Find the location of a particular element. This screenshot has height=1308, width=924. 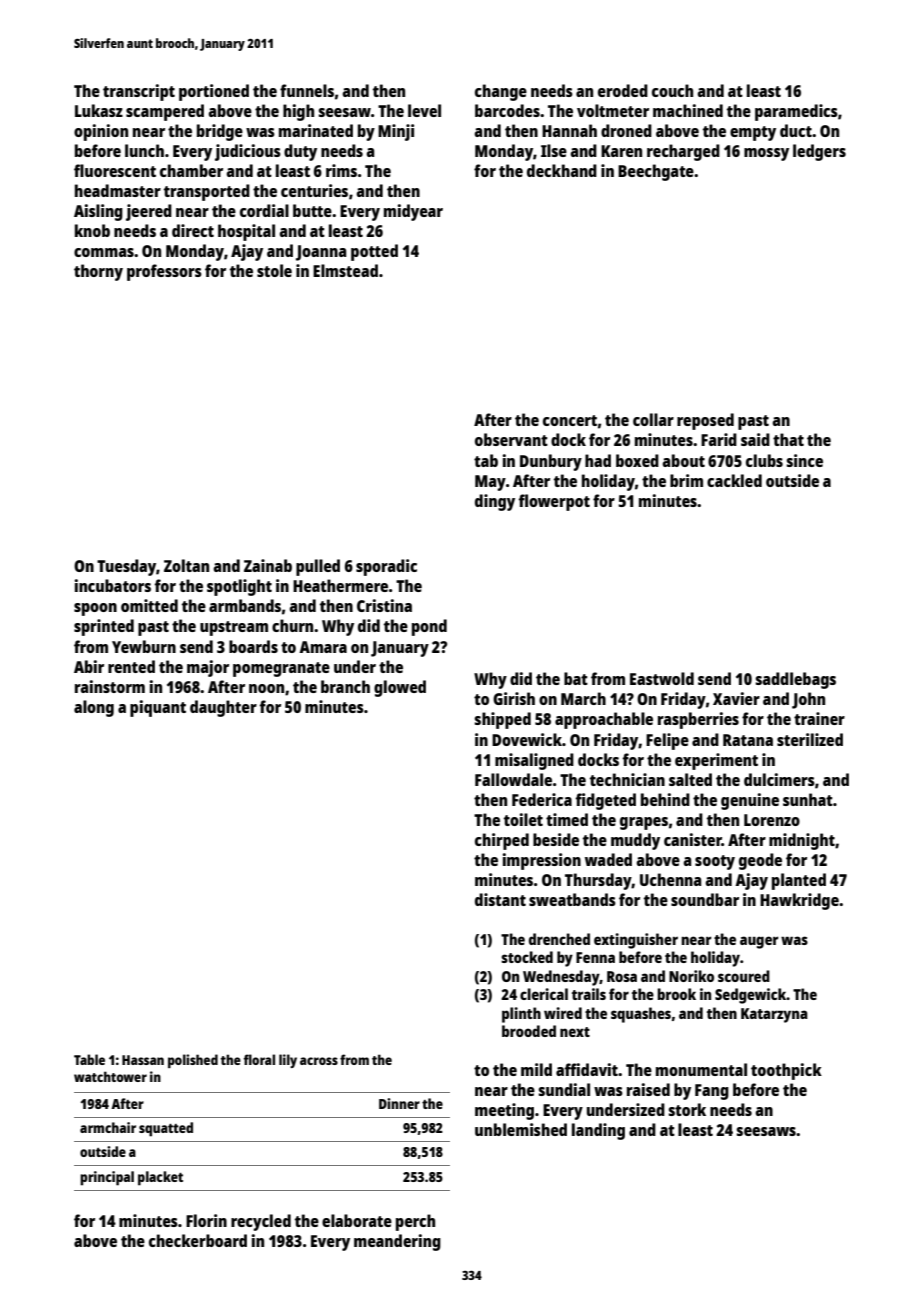

ledgers is located at coordinates (819, 152).
